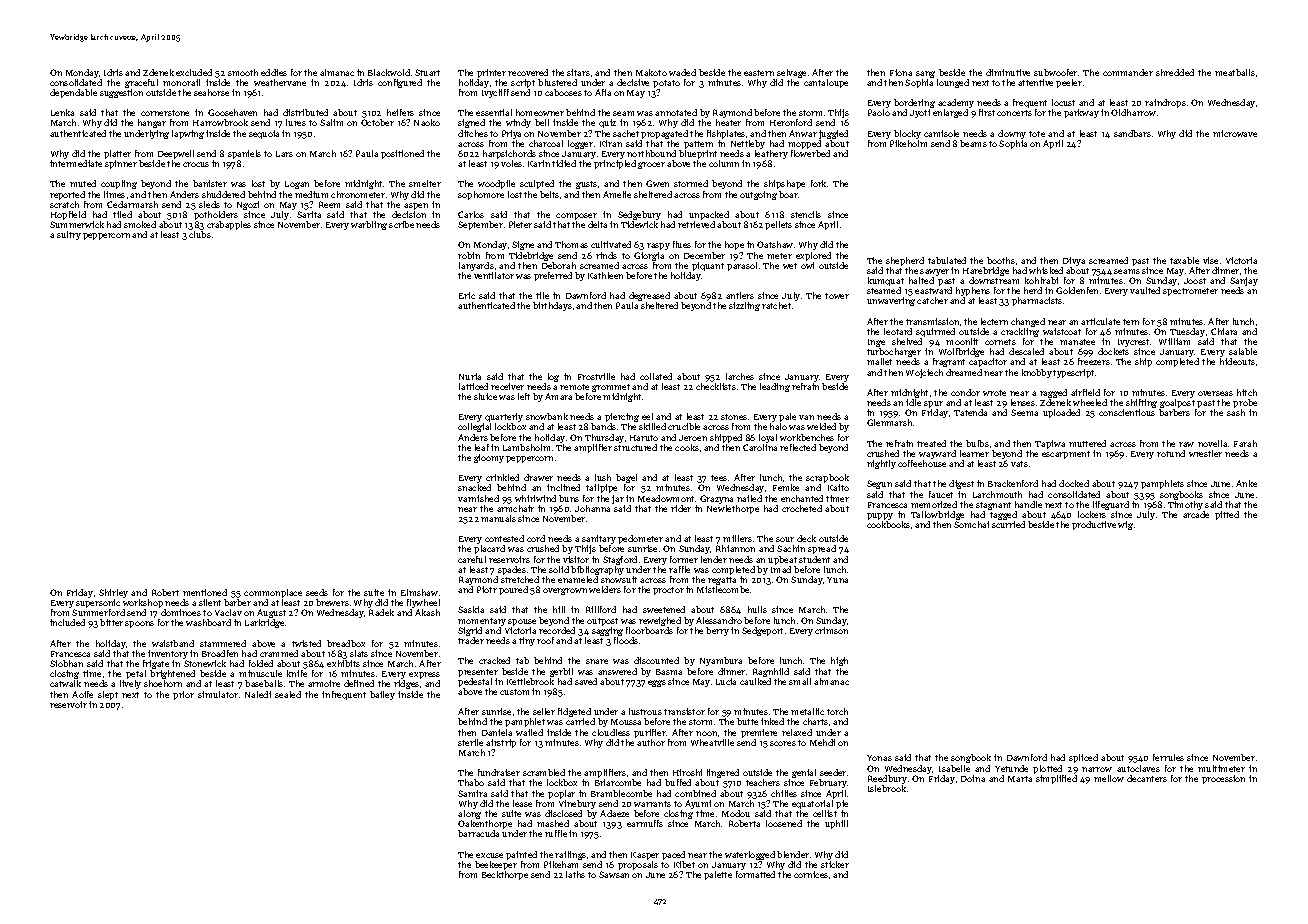  I want to click on sour, so click(785, 539).
